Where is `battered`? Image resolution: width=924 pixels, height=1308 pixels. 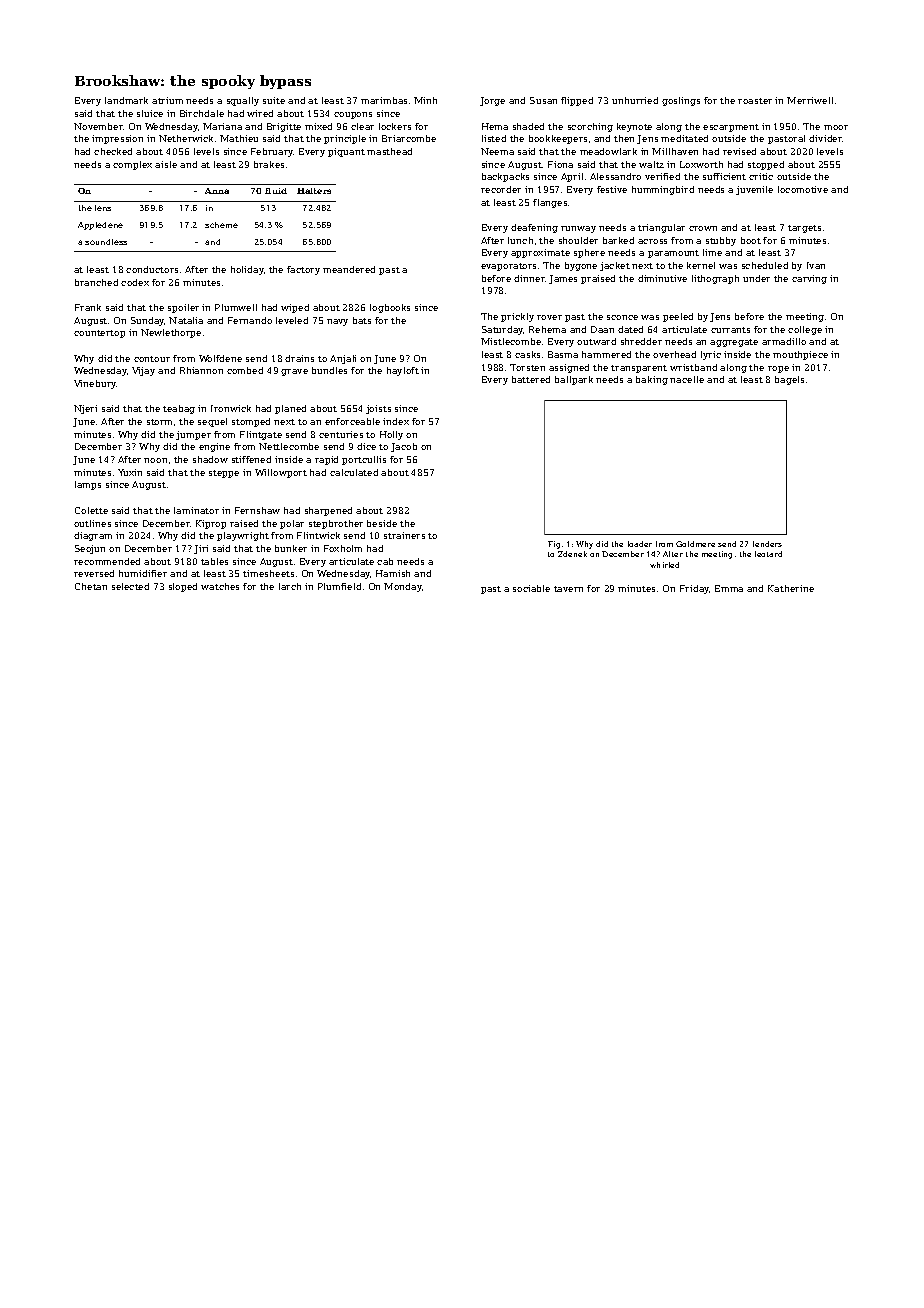 battered is located at coordinates (531, 379).
